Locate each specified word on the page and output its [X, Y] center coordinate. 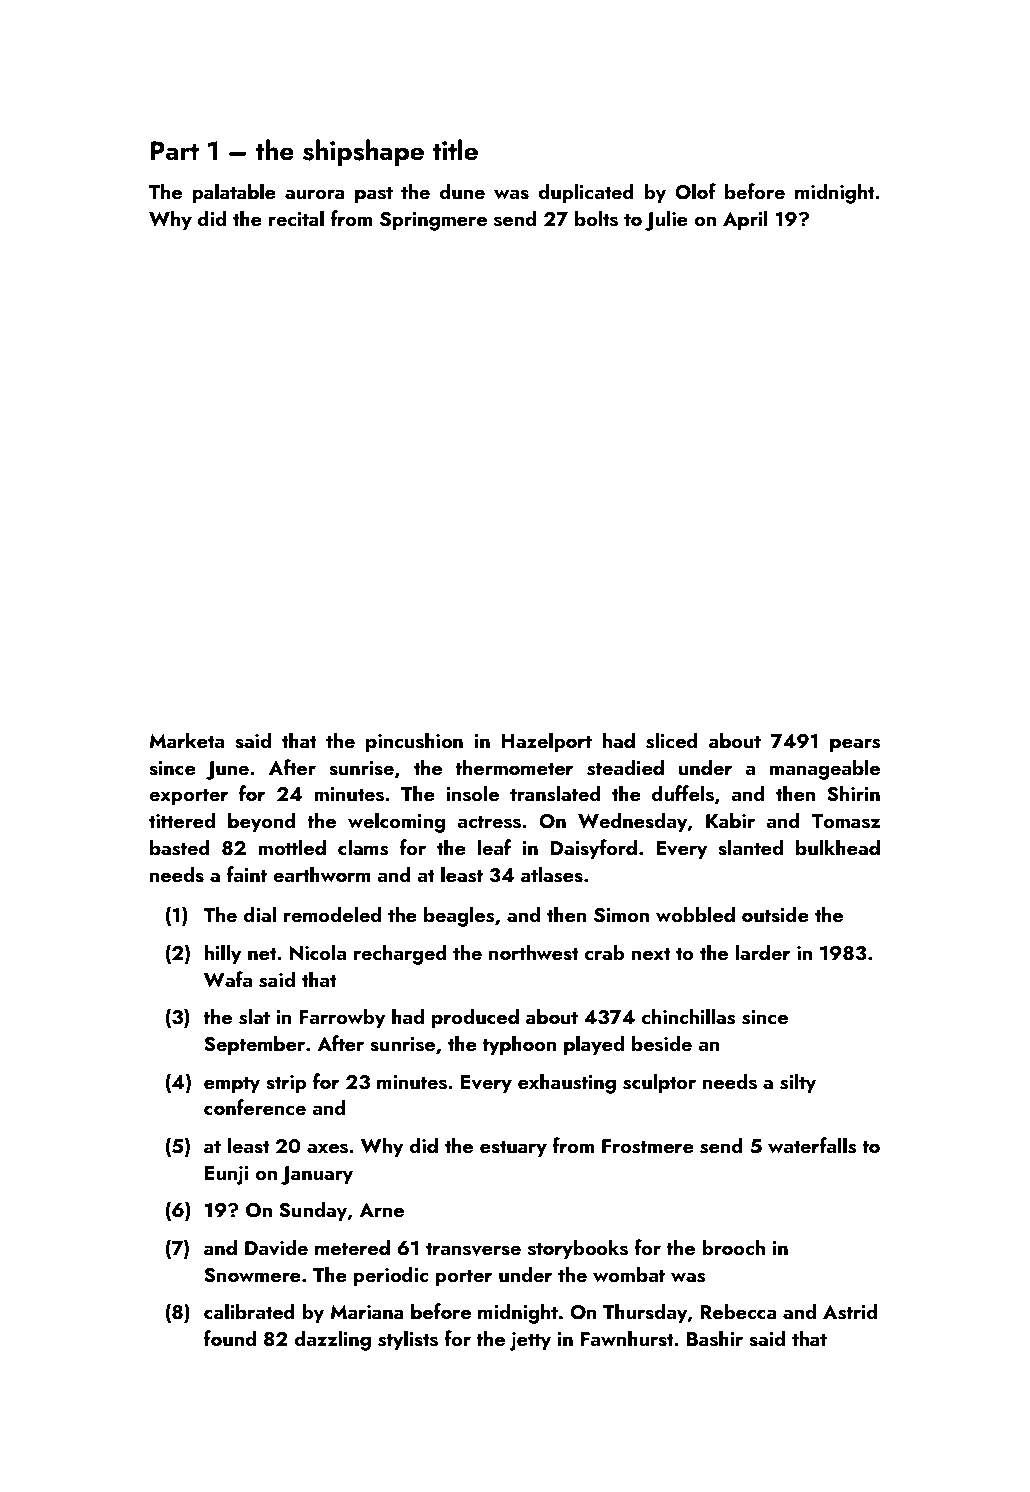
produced [475, 1018]
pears [855, 745]
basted [180, 847]
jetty [530, 1341]
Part [175, 151]
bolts [596, 218]
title [455, 150]
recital [296, 218]
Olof [695, 191]
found [230, 1338]
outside [775, 914]
